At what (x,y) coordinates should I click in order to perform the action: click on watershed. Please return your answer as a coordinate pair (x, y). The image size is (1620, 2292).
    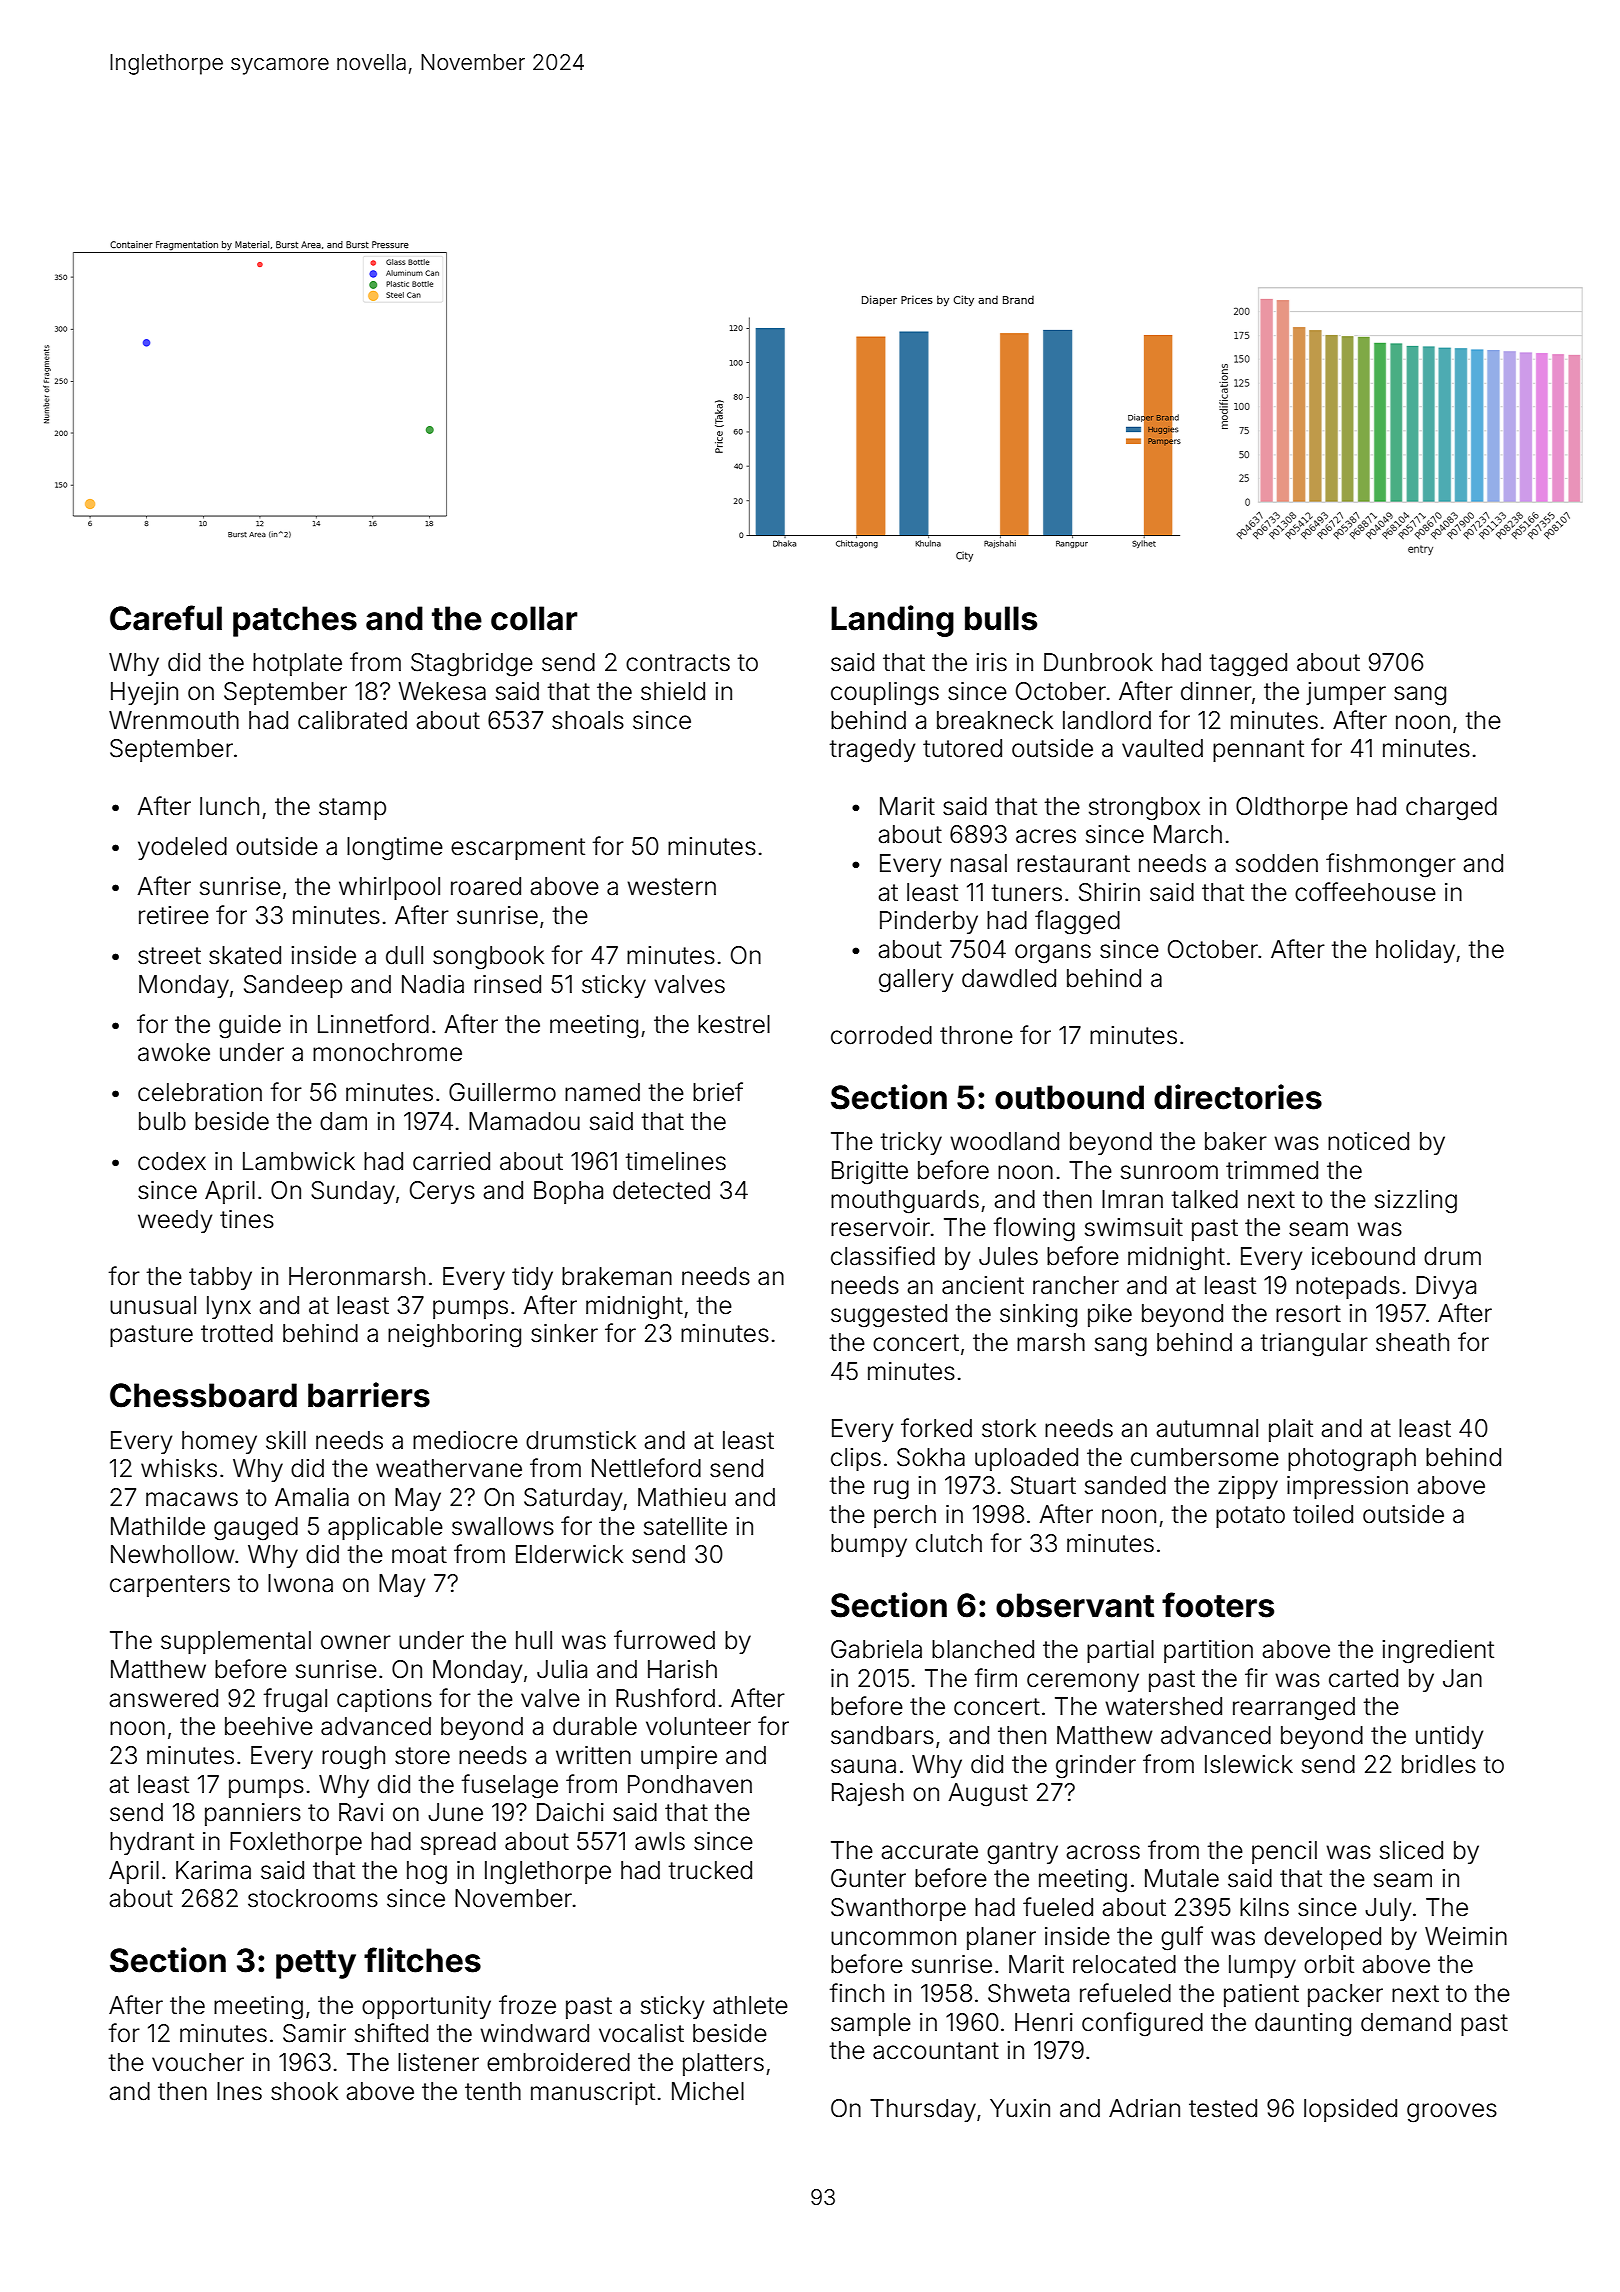
    Looking at the image, I should click on (1163, 1706).
